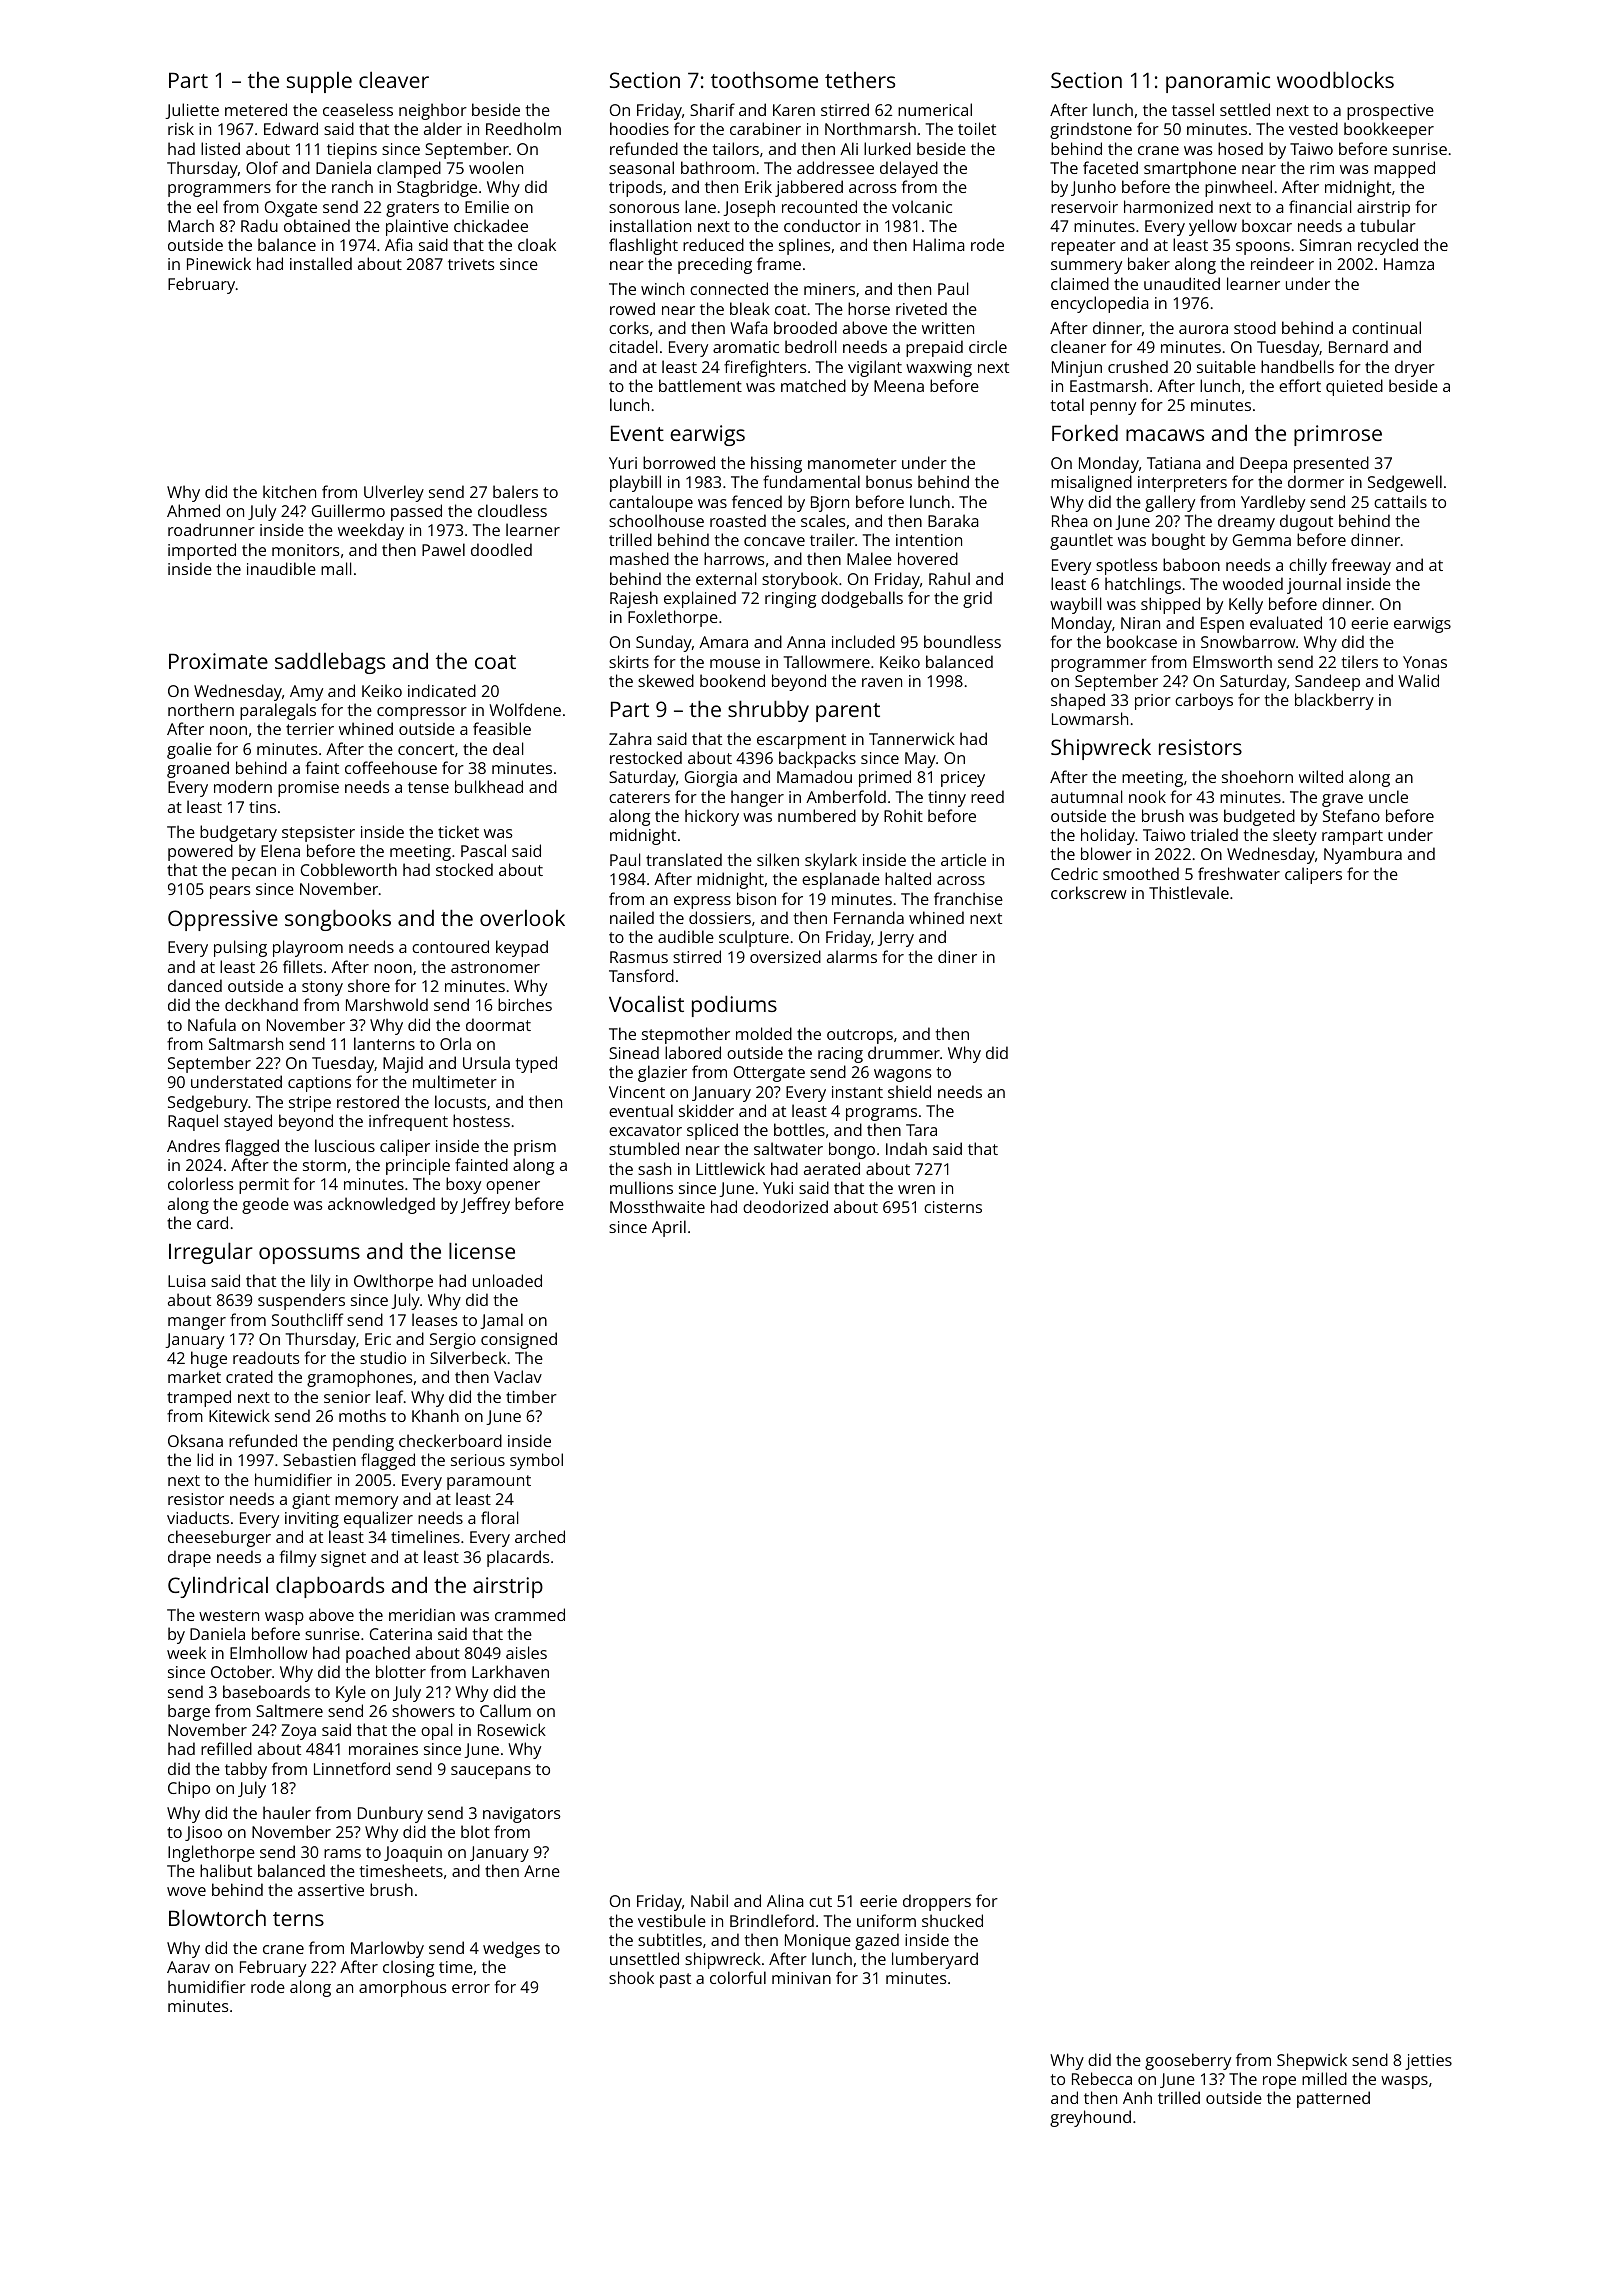  What do you see at coordinates (651, 503) in the image?
I see `cantaloupe` at bounding box center [651, 503].
